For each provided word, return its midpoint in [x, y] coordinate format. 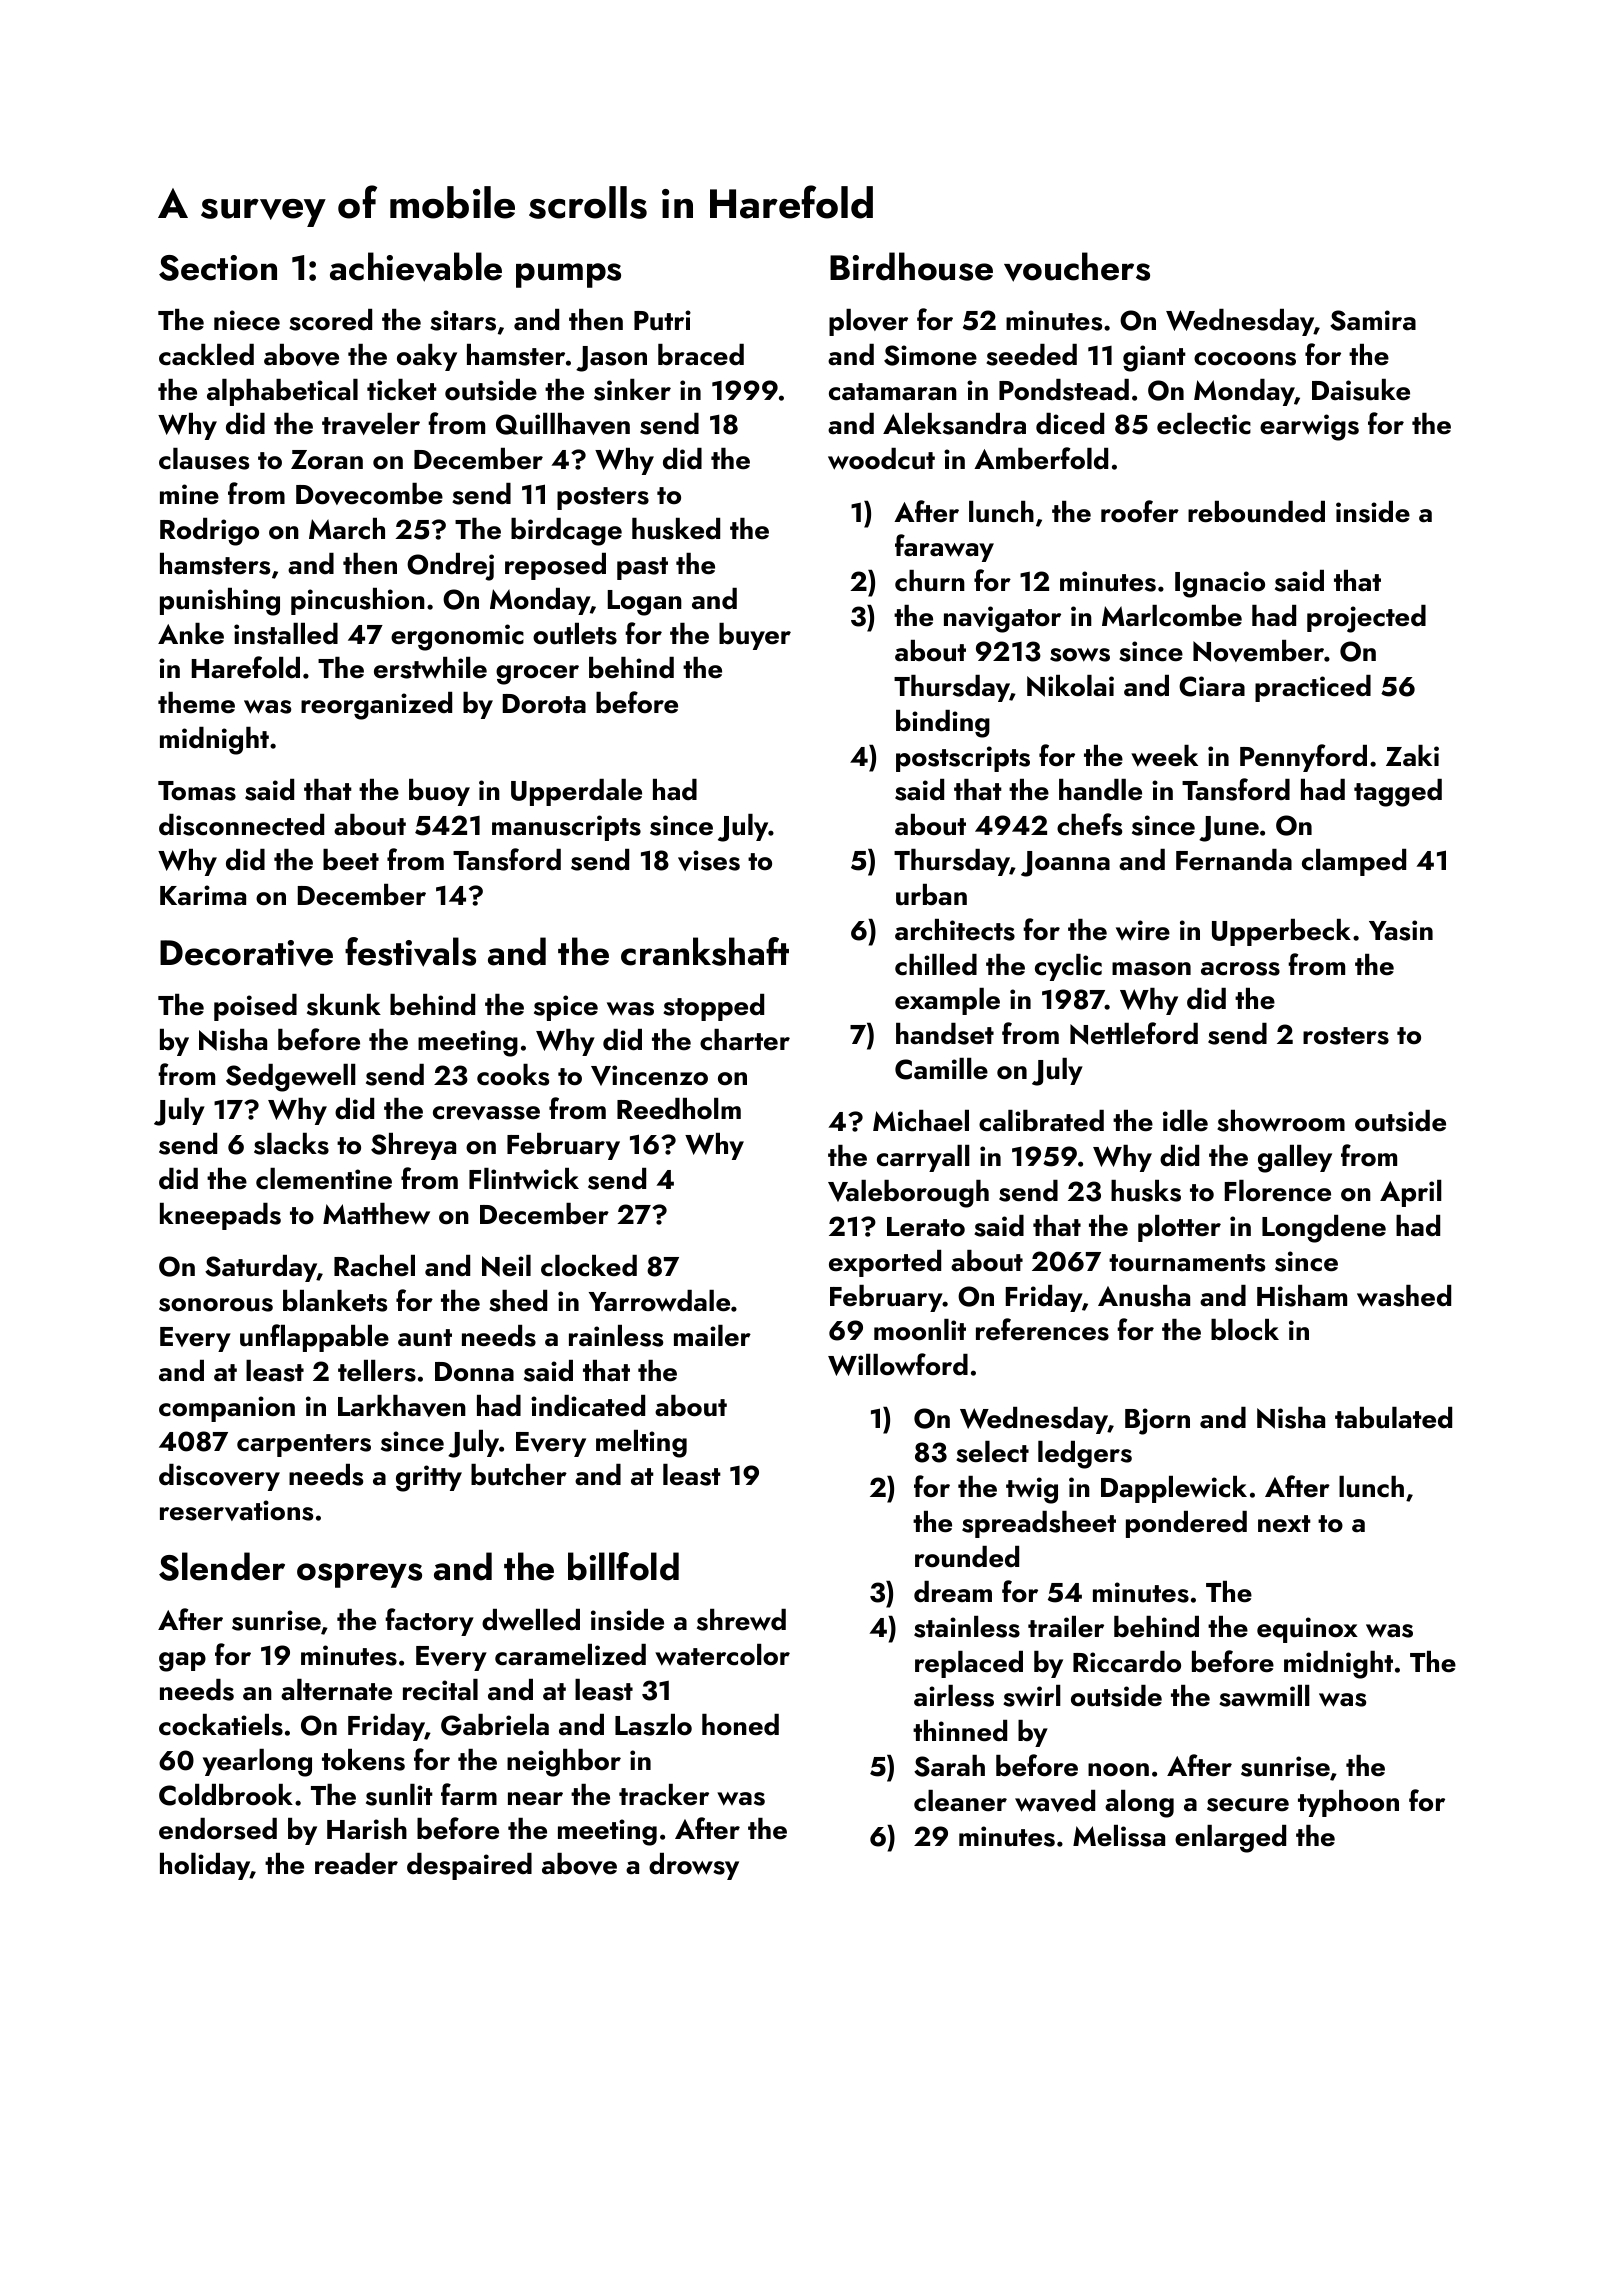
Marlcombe [1172, 616]
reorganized [376, 706]
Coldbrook [226, 1795]
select [992, 1452]
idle [1185, 1120]
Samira [1373, 320]
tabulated [1393, 1418]
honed [740, 1725]
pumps [568, 275]
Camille [941, 1069]
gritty [429, 1478]
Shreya [413, 1146]
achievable [416, 267]
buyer [755, 636]
